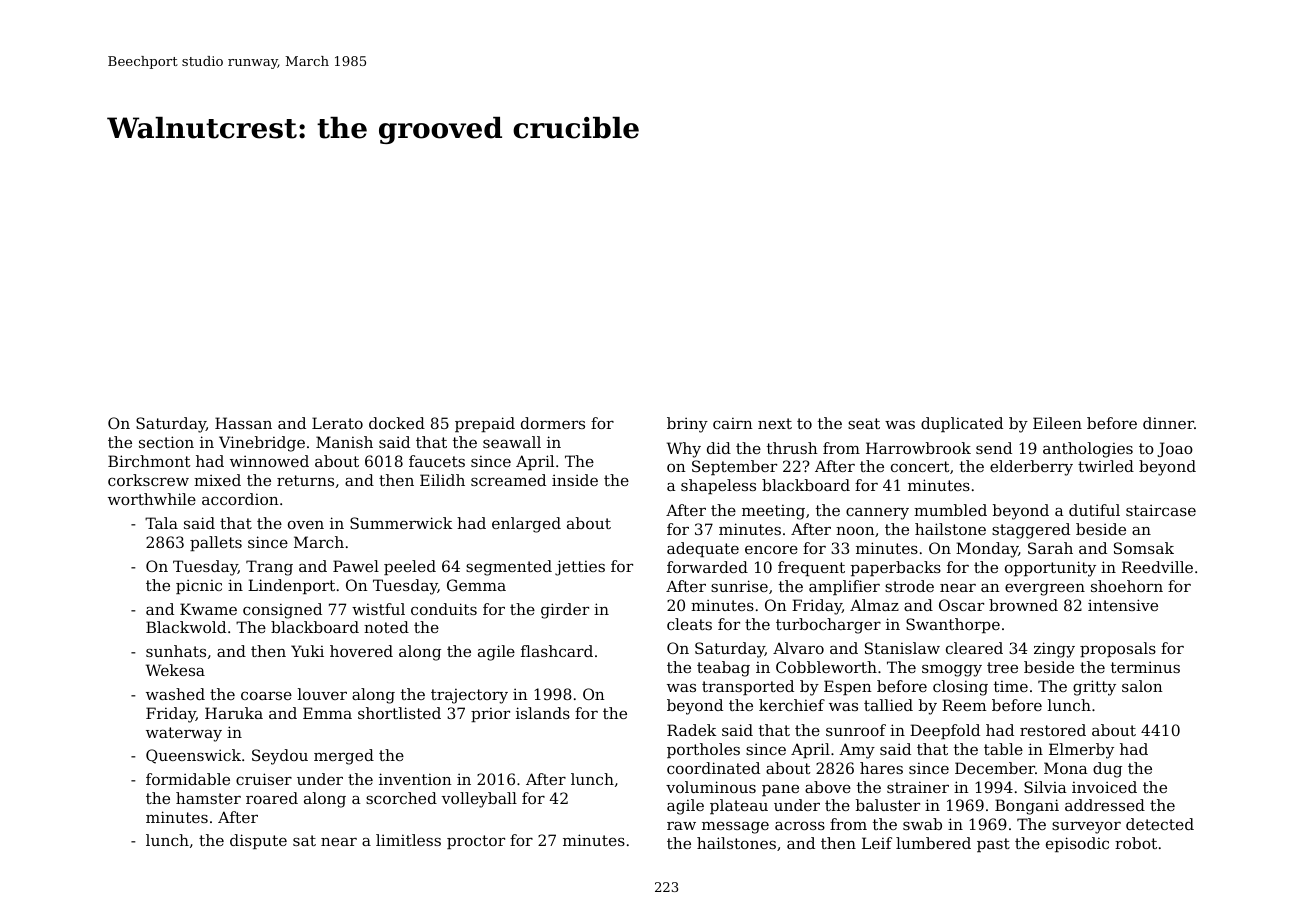 The image size is (1308, 924). I want to click on proctor, so click(476, 842).
